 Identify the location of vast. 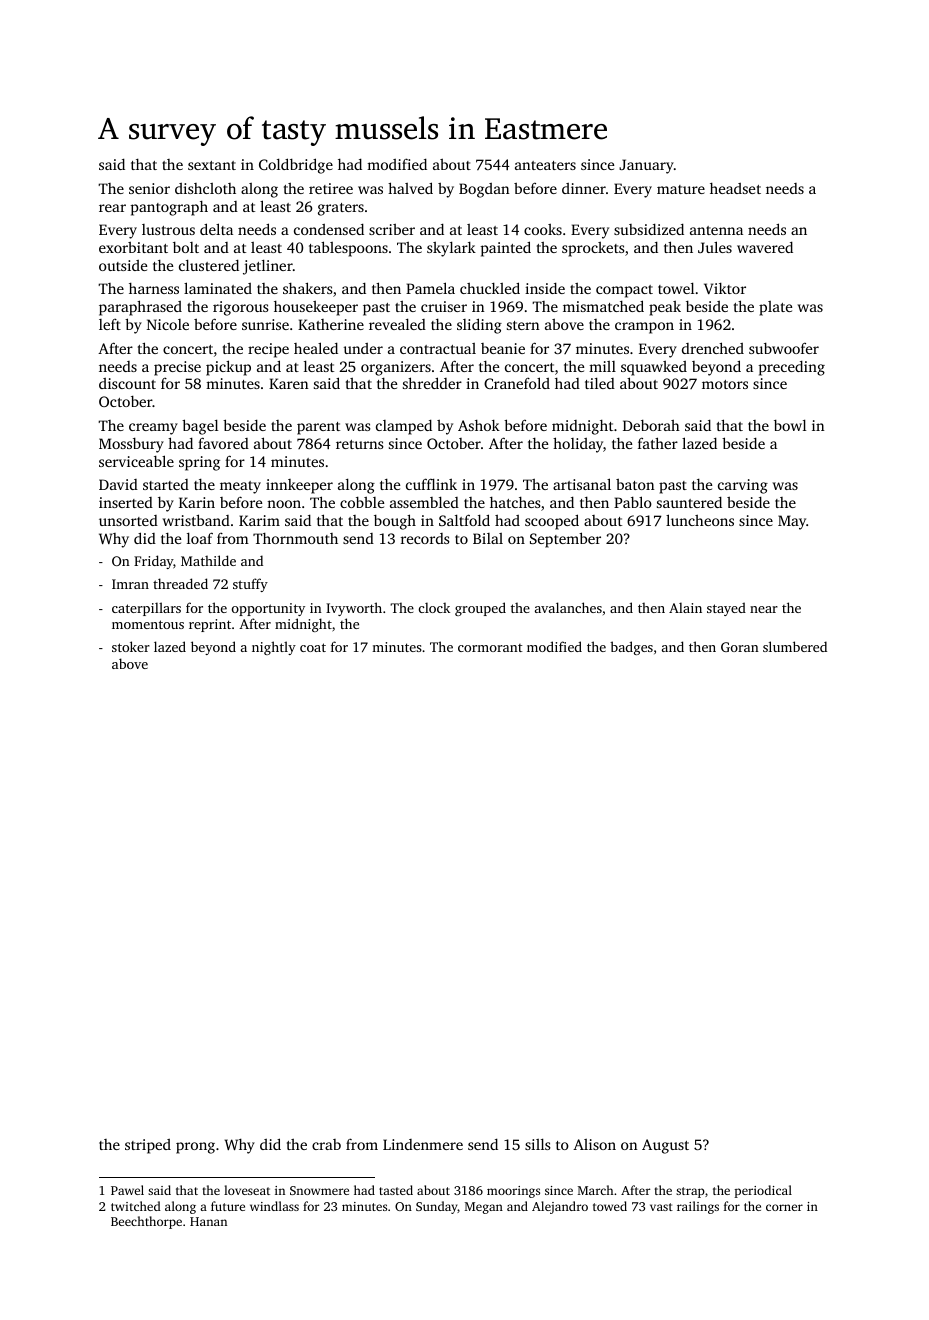
(661, 1207).
